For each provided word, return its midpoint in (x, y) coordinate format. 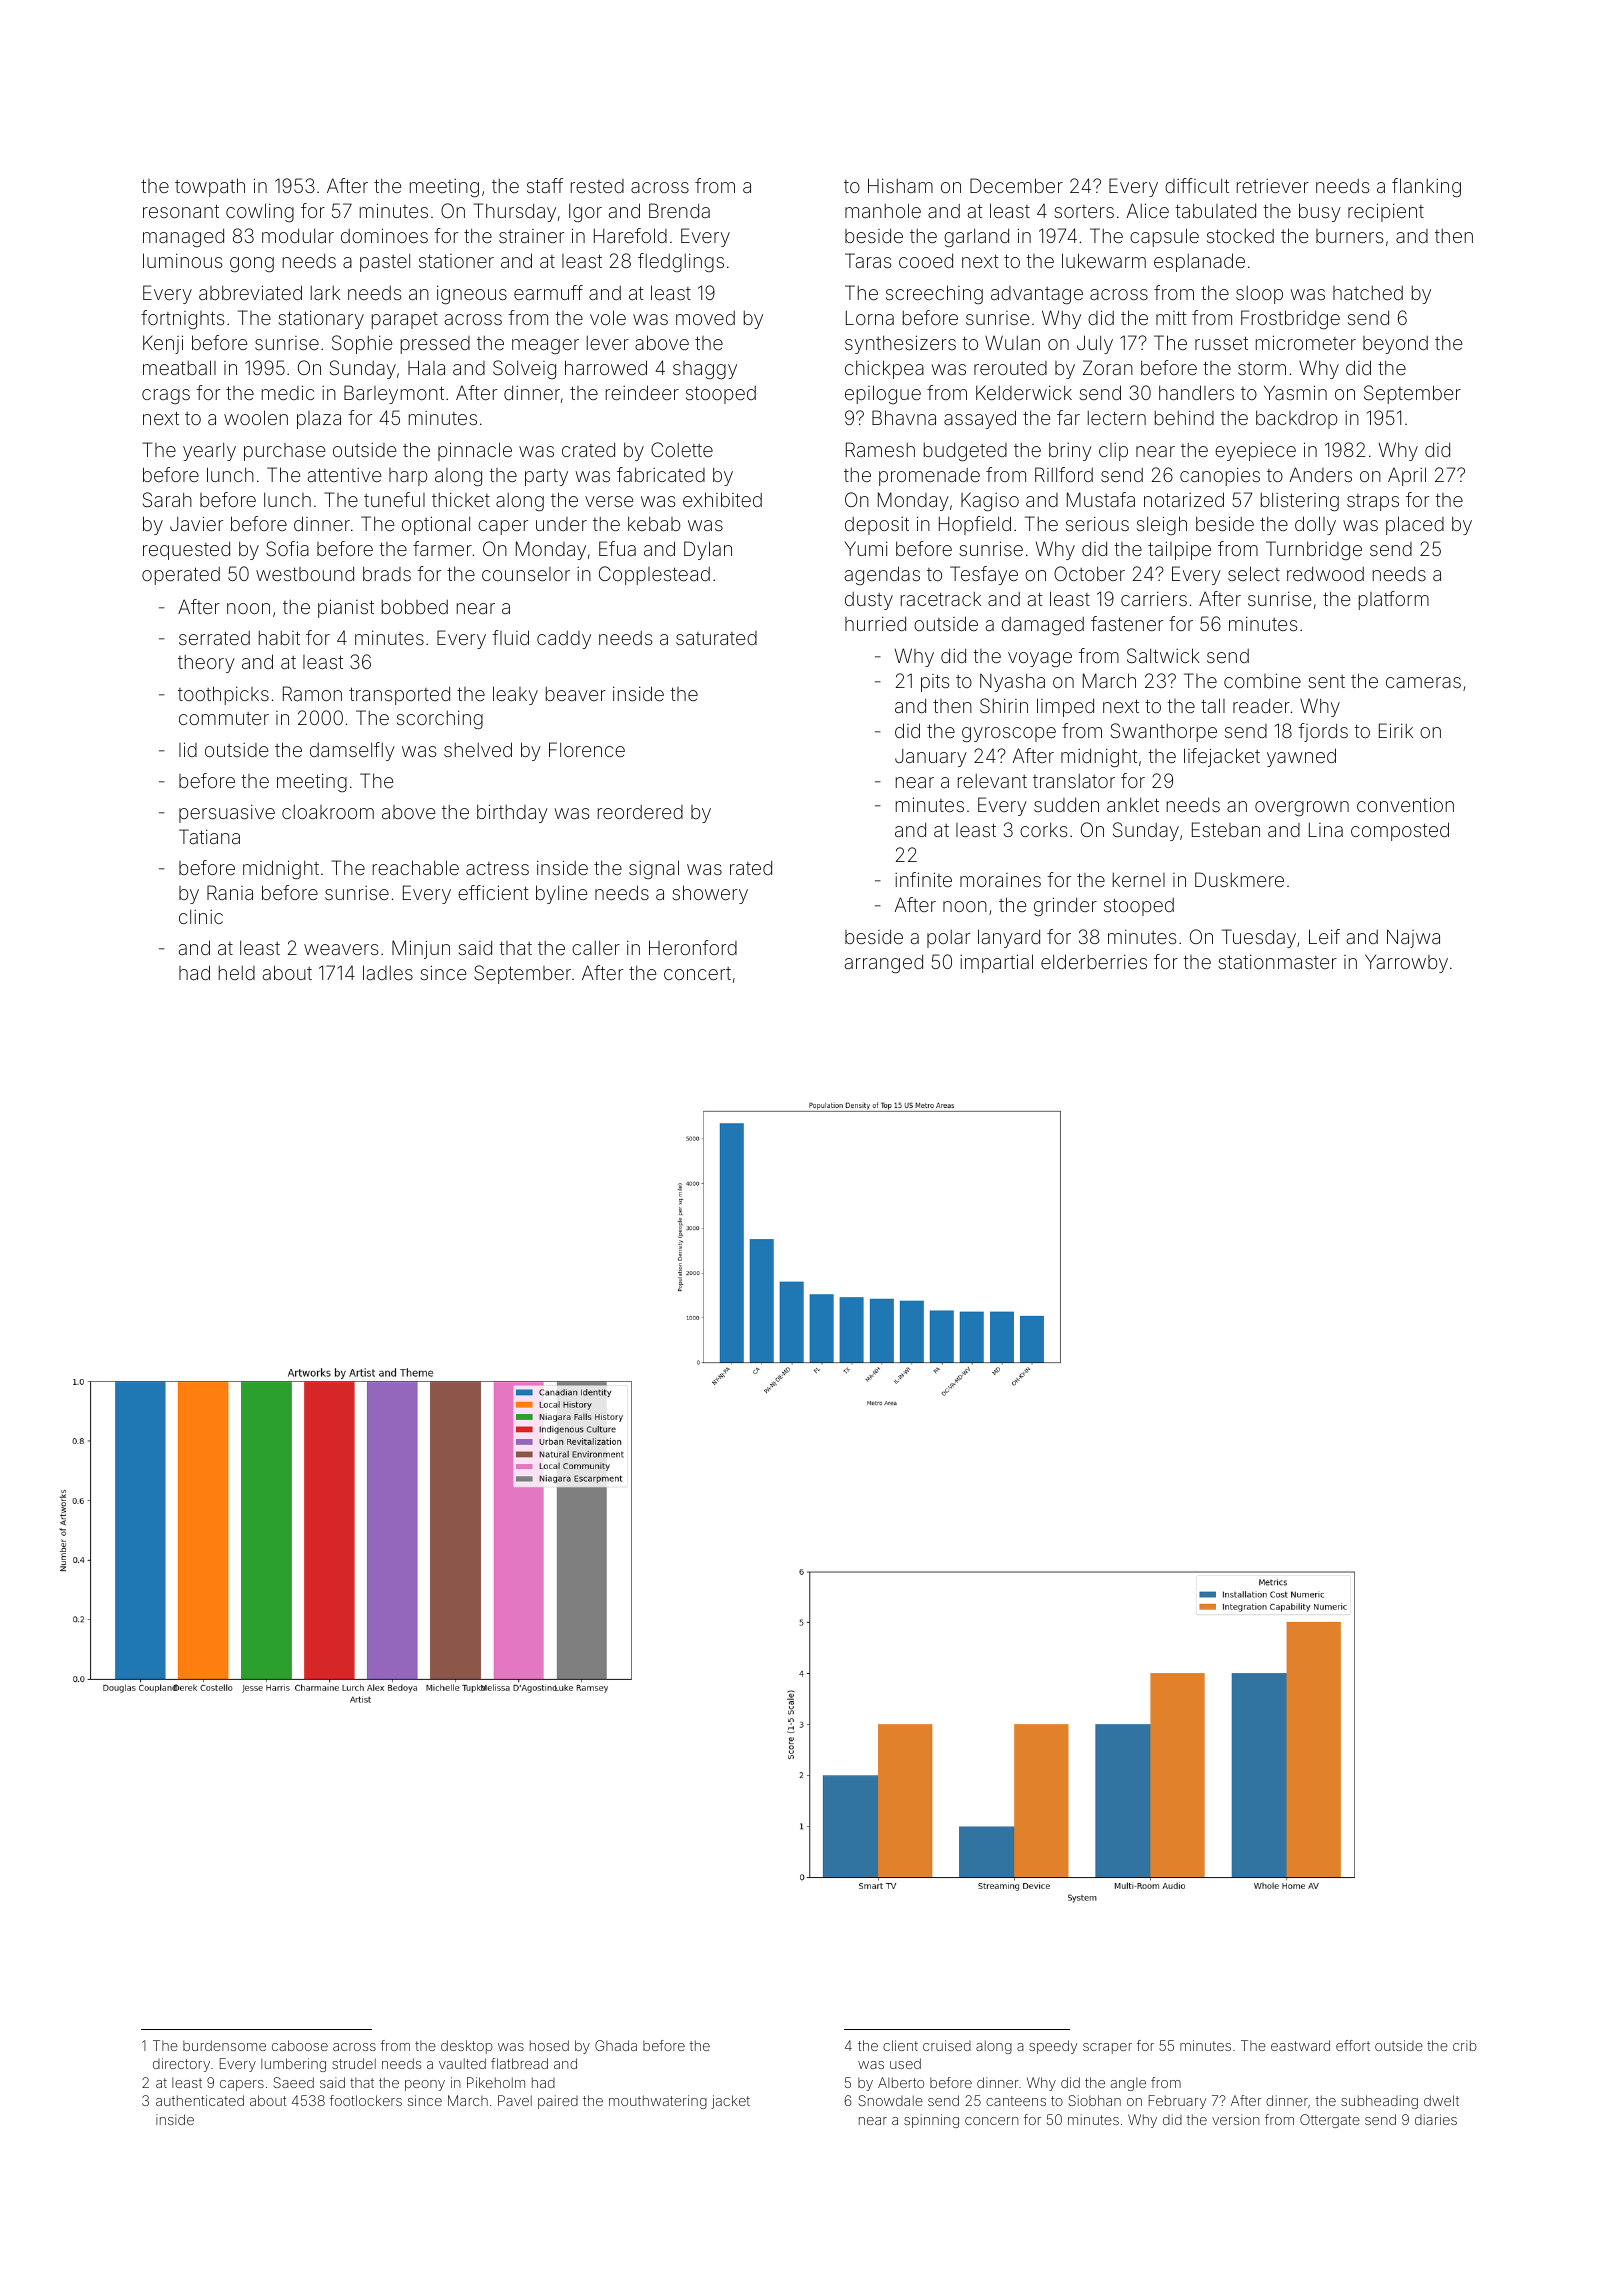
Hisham (900, 185)
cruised (947, 2045)
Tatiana (209, 836)
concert (697, 973)
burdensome (224, 2045)
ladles (388, 972)
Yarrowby (1406, 963)
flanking (1426, 187)
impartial (996, 963)
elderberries (1094, 961)
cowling (260, 212)
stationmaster (1277, 961)
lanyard (1009, 938)
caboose (300, 2045)
